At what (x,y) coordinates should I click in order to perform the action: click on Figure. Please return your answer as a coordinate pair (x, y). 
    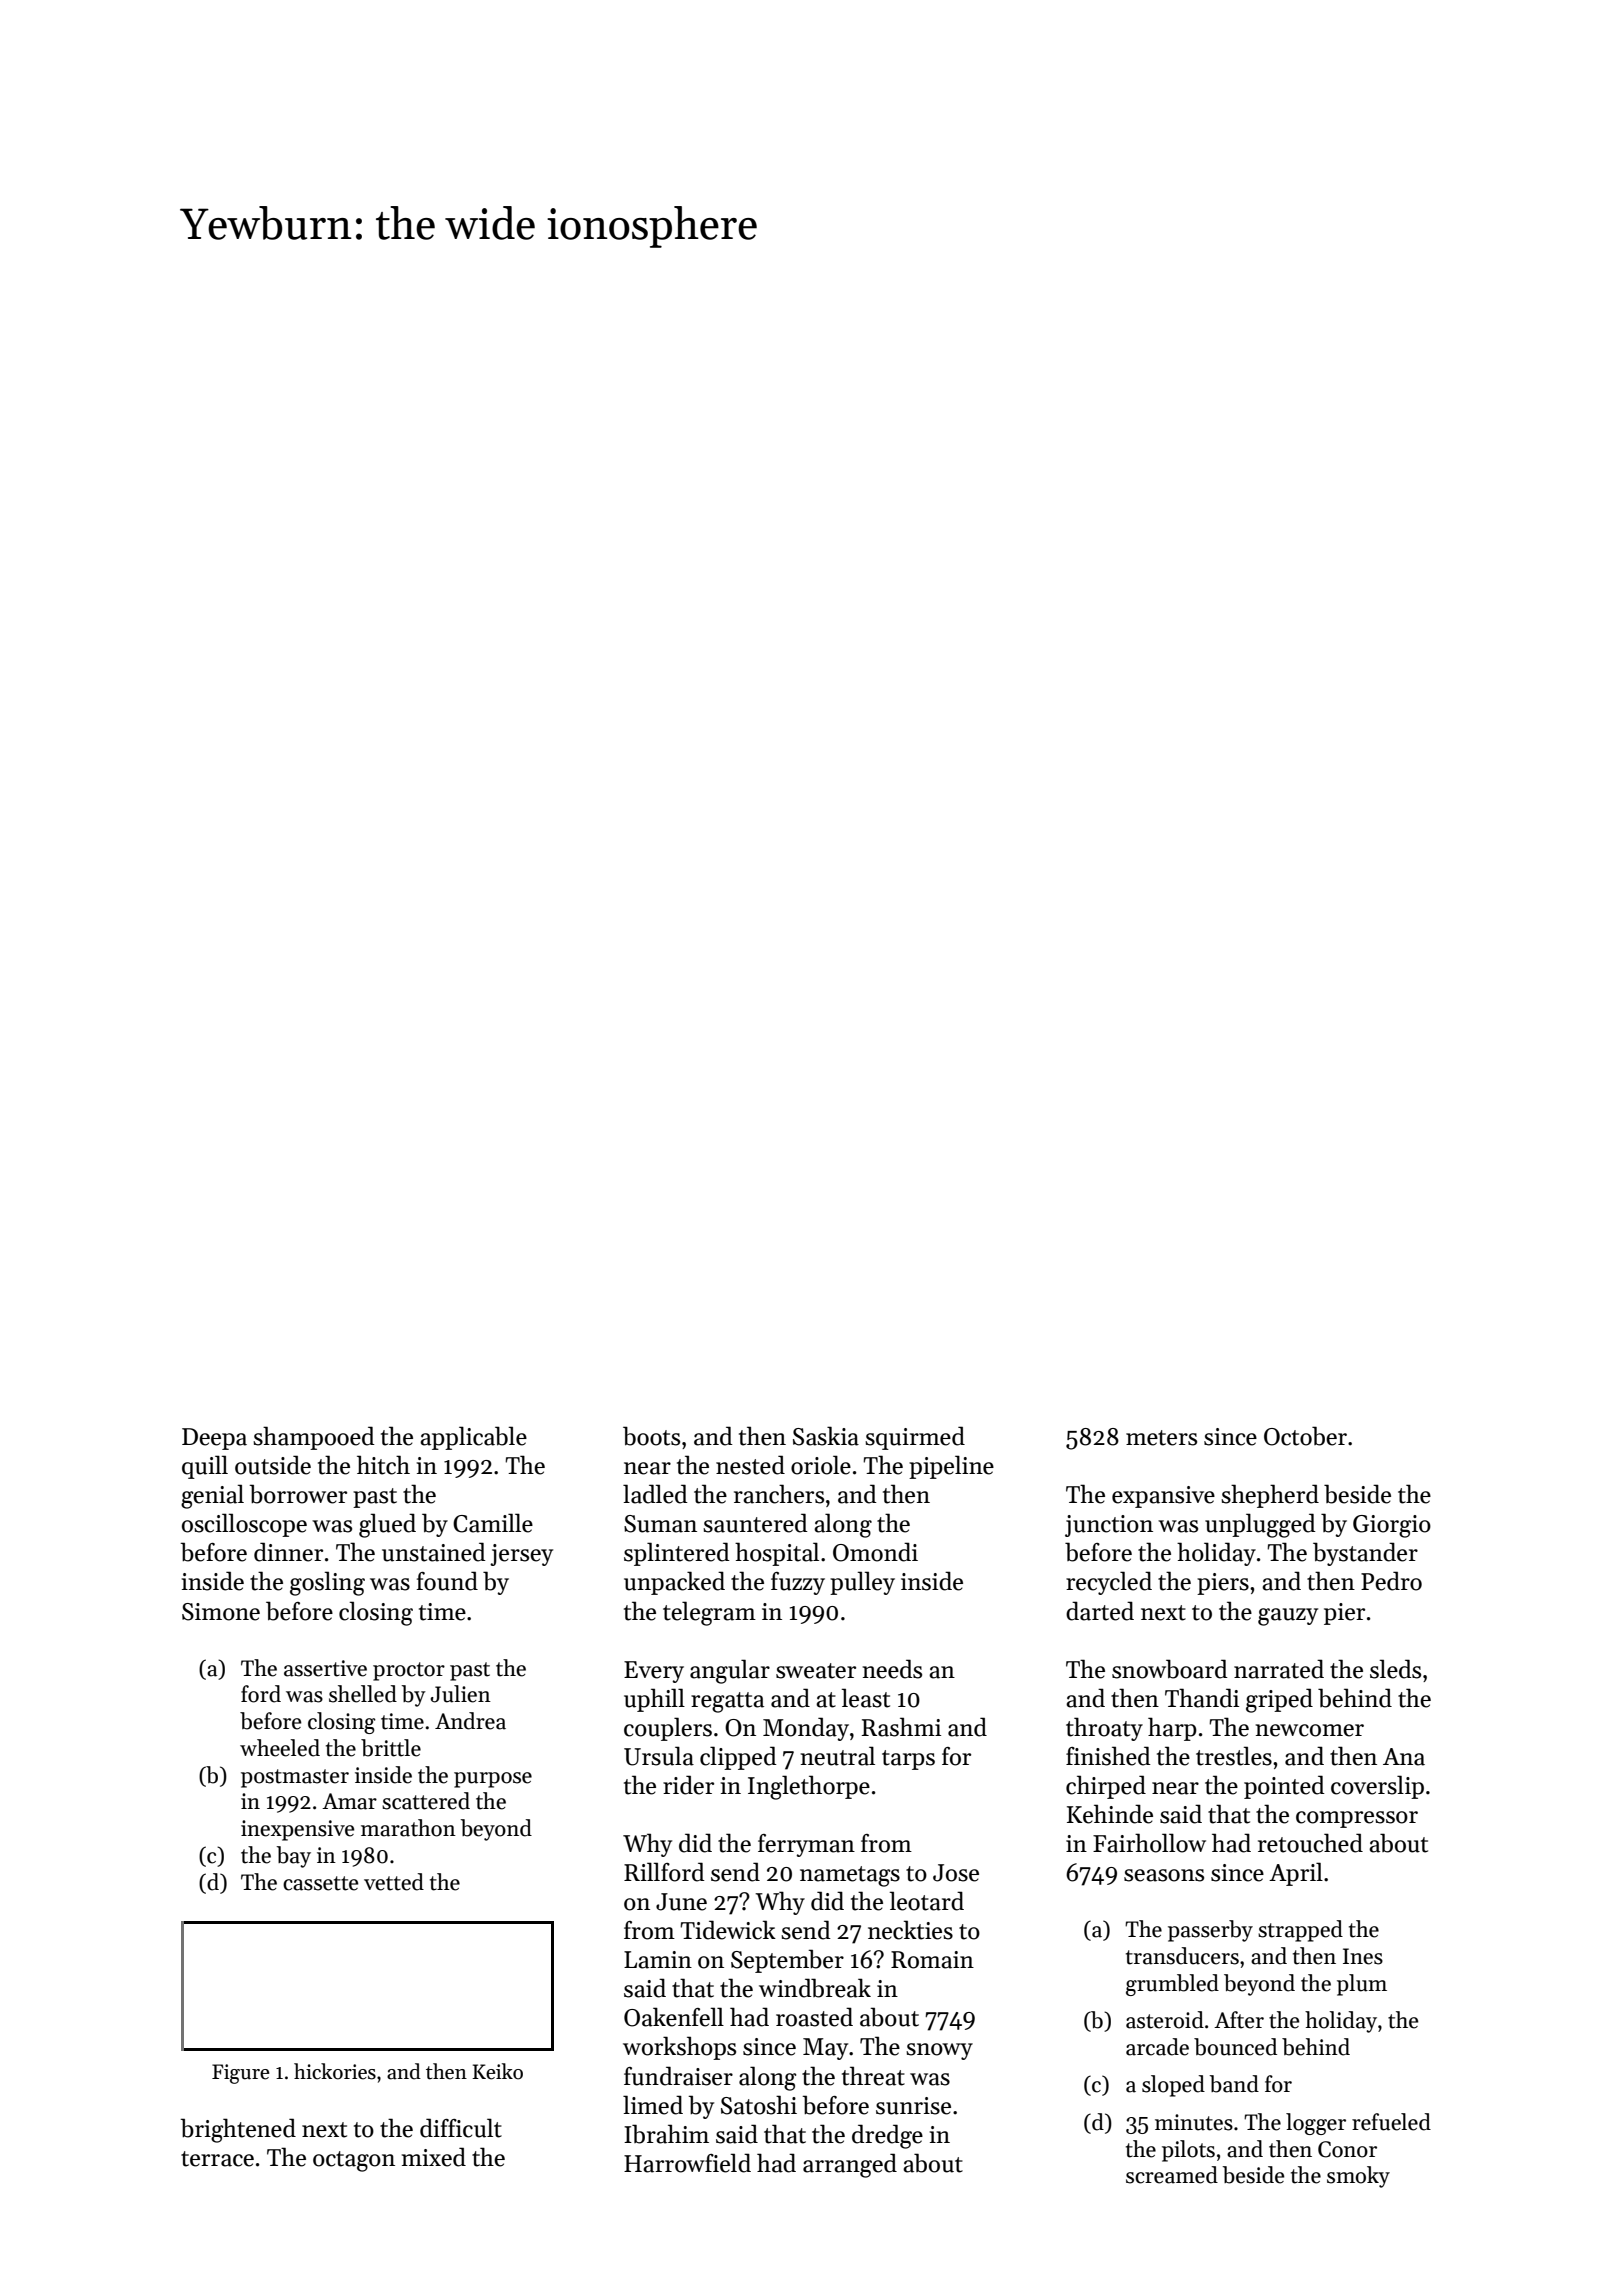
    Looking at the image, I should click on (241, 2074).
